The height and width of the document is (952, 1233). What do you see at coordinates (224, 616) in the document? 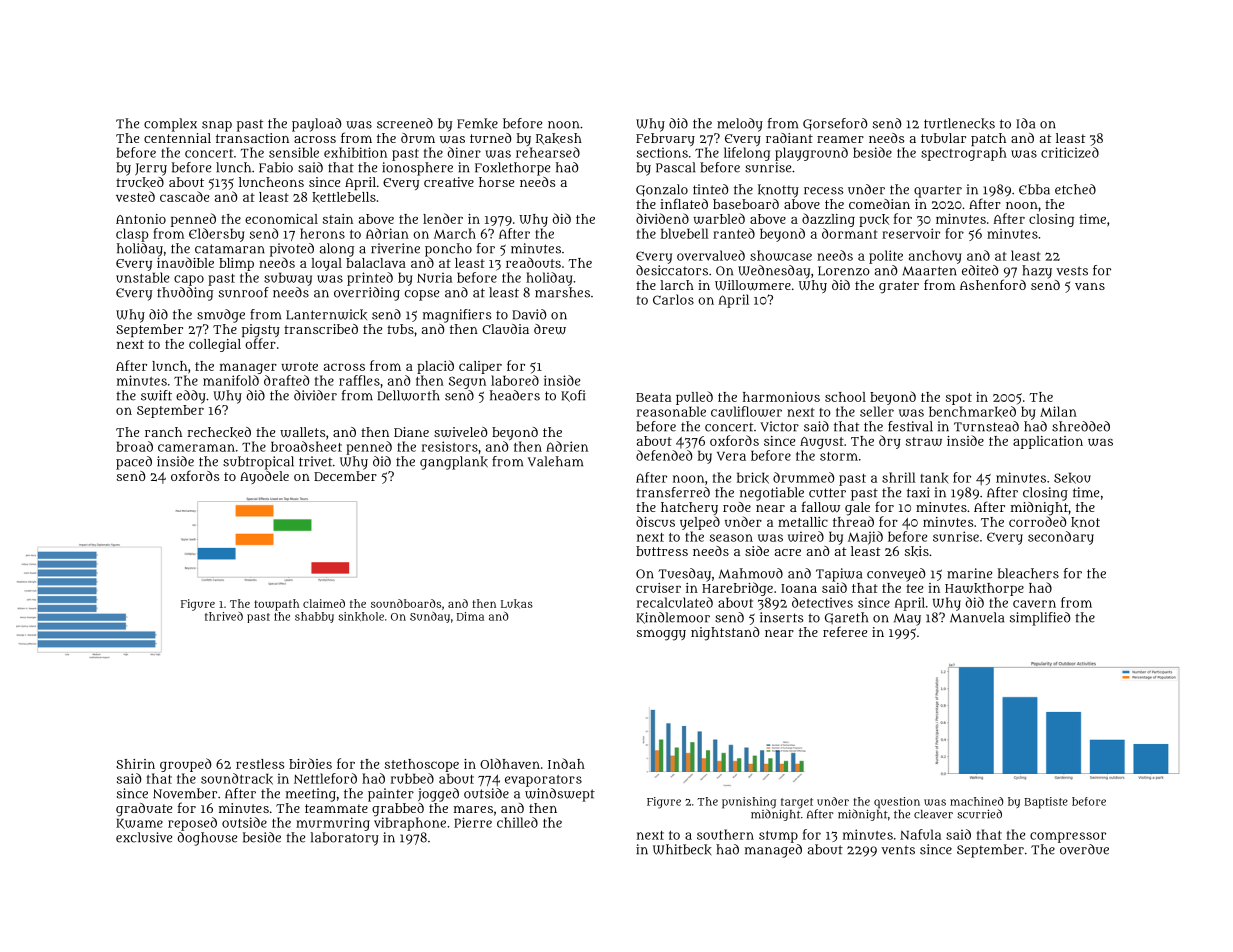
I see `thrived` at bounding box center [224, 616].
